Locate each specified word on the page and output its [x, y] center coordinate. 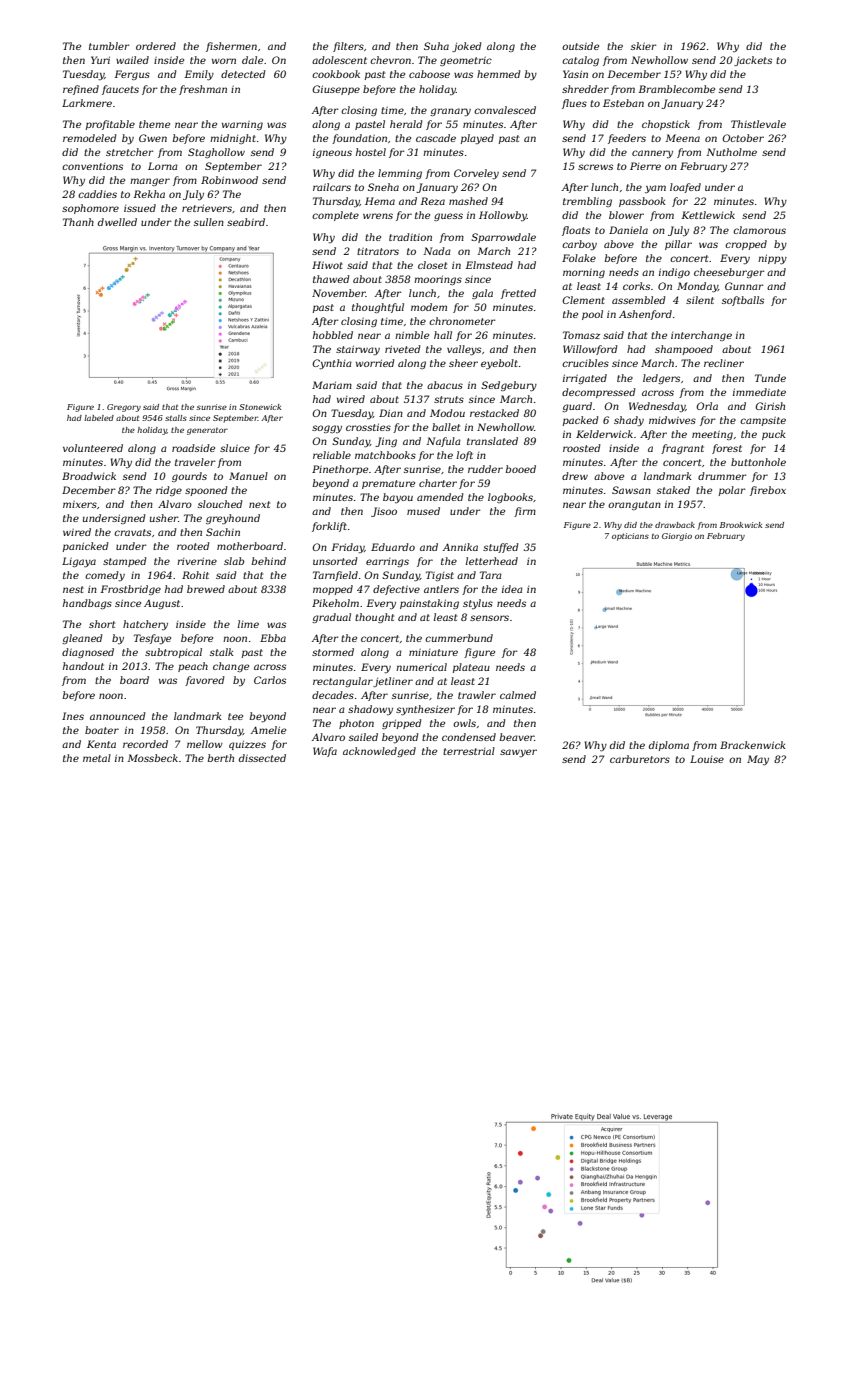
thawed [331, 279]
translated [492, 441]
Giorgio [677, 537]
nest [73, 589]
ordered [156, 46]
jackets [753, 61]
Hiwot [327, 265]
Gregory [124, 408]
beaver [517, 737]
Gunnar [744, 286]
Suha [436, 46]
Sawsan [631, 490]
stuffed [500, 548]
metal [97, 758]
